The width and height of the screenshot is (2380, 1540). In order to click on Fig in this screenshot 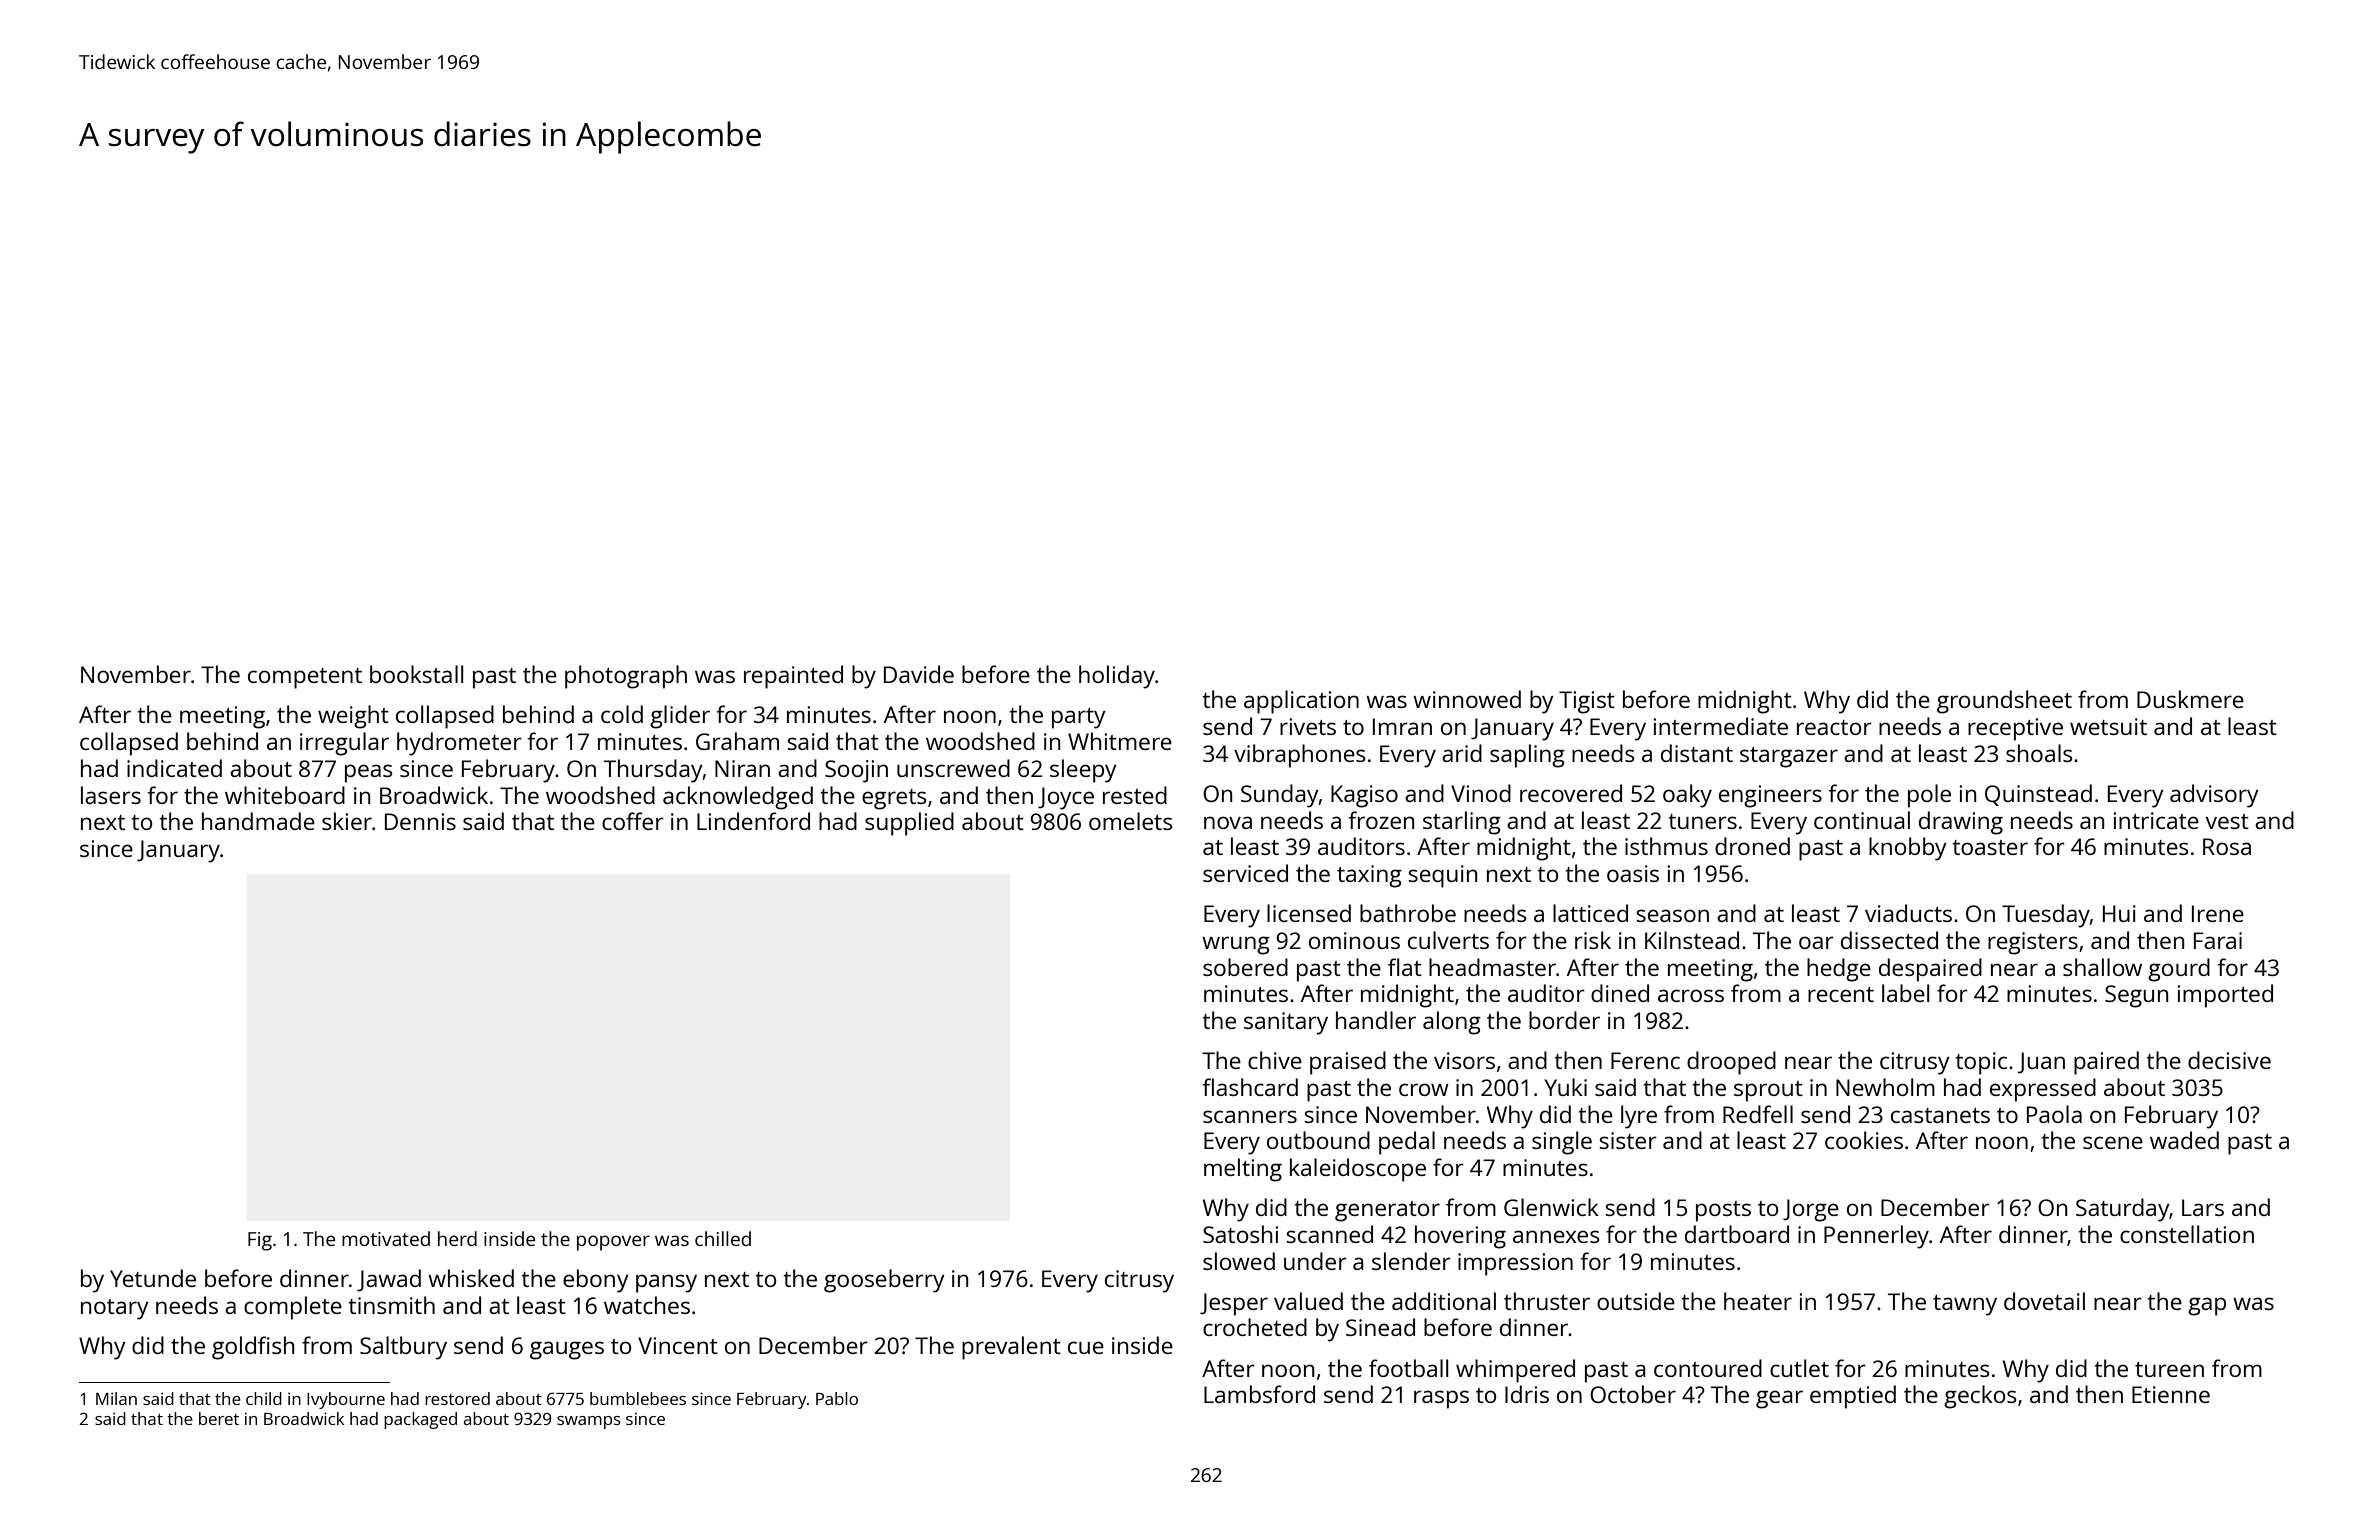, I will do `click(260, 1241)`.
